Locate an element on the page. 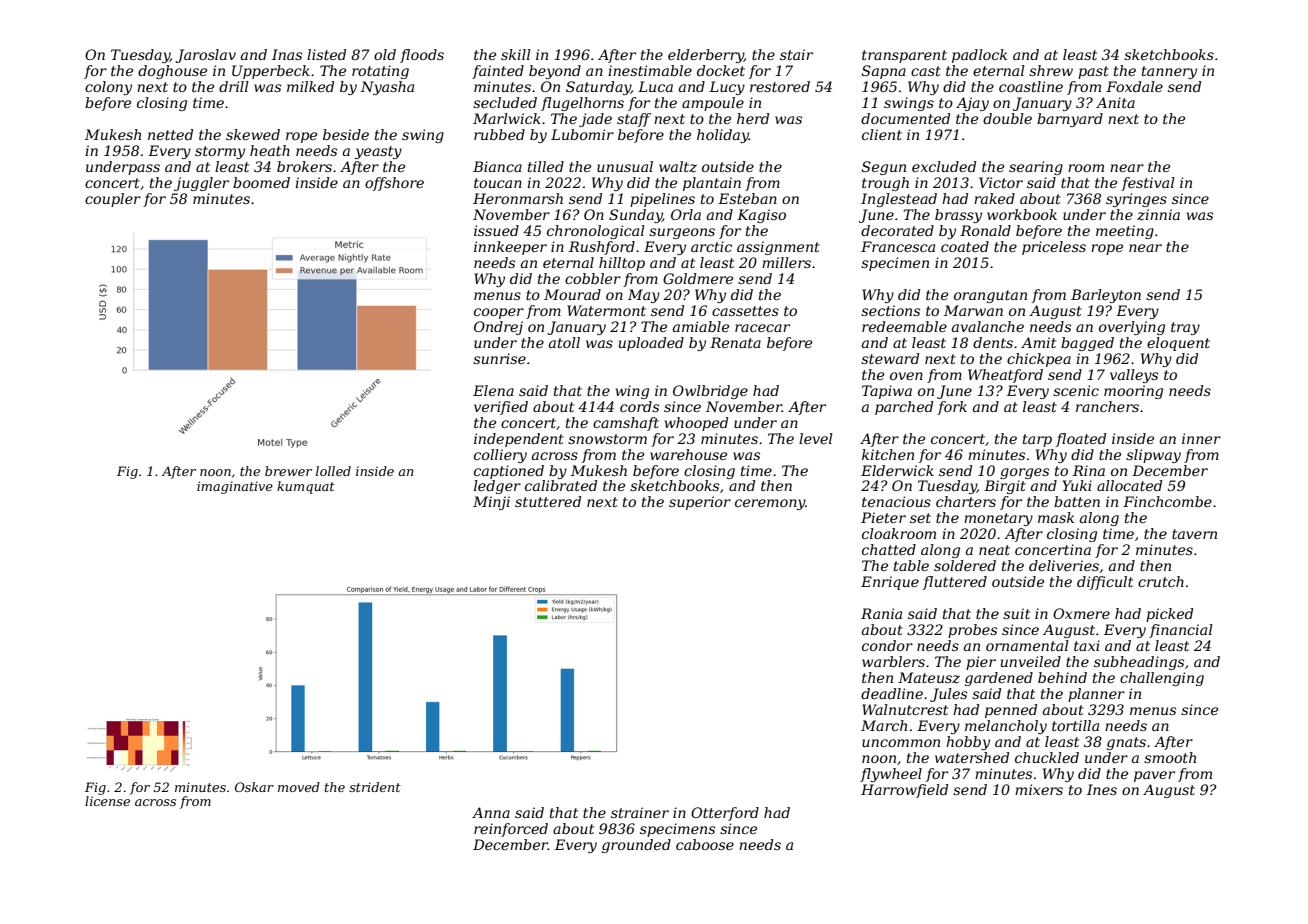 The height and width of the image is (924, 1308). warehouse is located at coordinates (688, 454).
